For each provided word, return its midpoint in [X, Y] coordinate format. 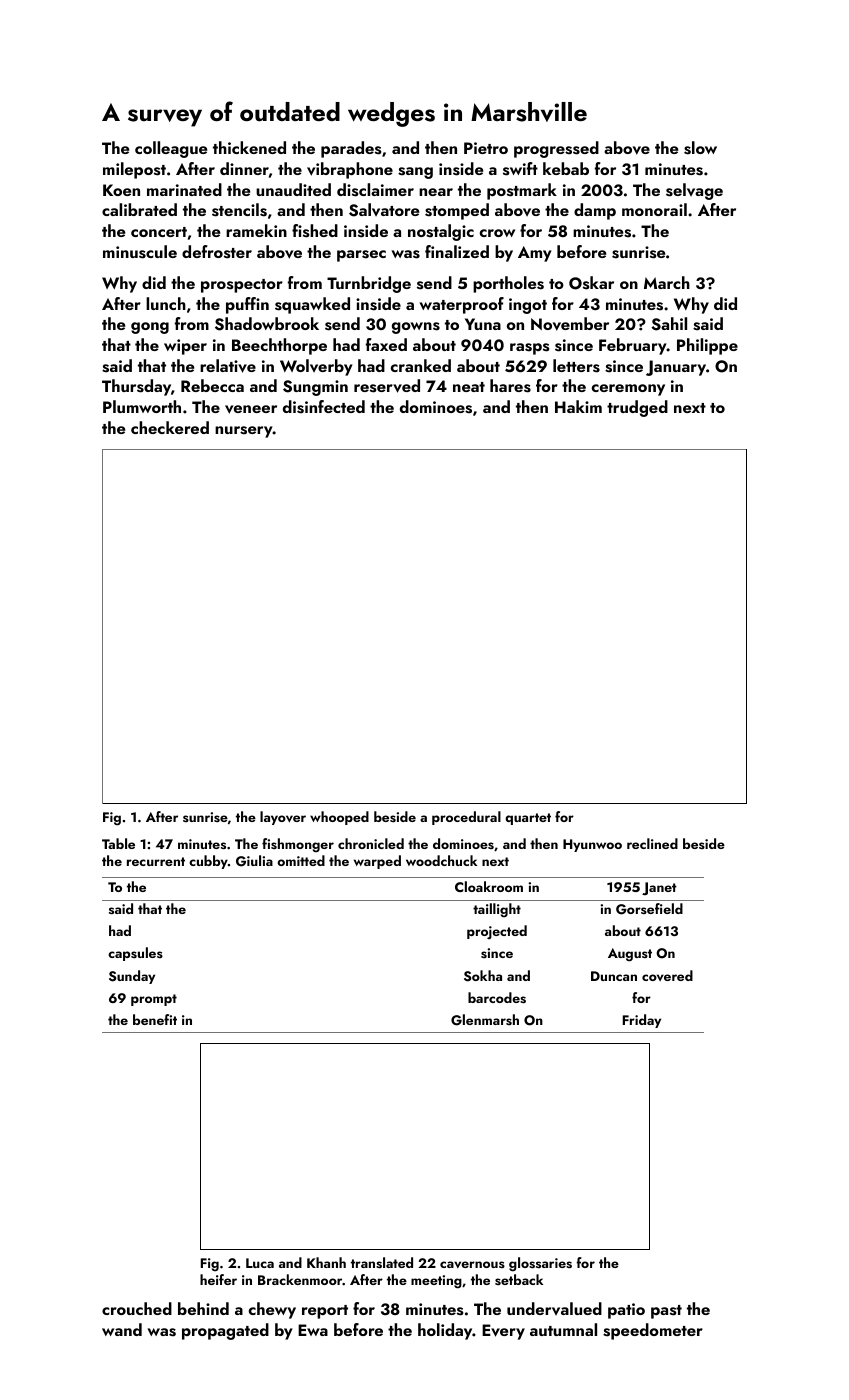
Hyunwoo [592, 845]
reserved [387, 386]
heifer [218, 1279]
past [666, 1312]
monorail [654, 209]
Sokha [483, 976]
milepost [134, 170]
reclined [652, 843]
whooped [339, 818]
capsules [135, 954]
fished [315, 231]
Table [118, 843]
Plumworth [142, 406]
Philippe [707, 346]
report [325, 1312]
